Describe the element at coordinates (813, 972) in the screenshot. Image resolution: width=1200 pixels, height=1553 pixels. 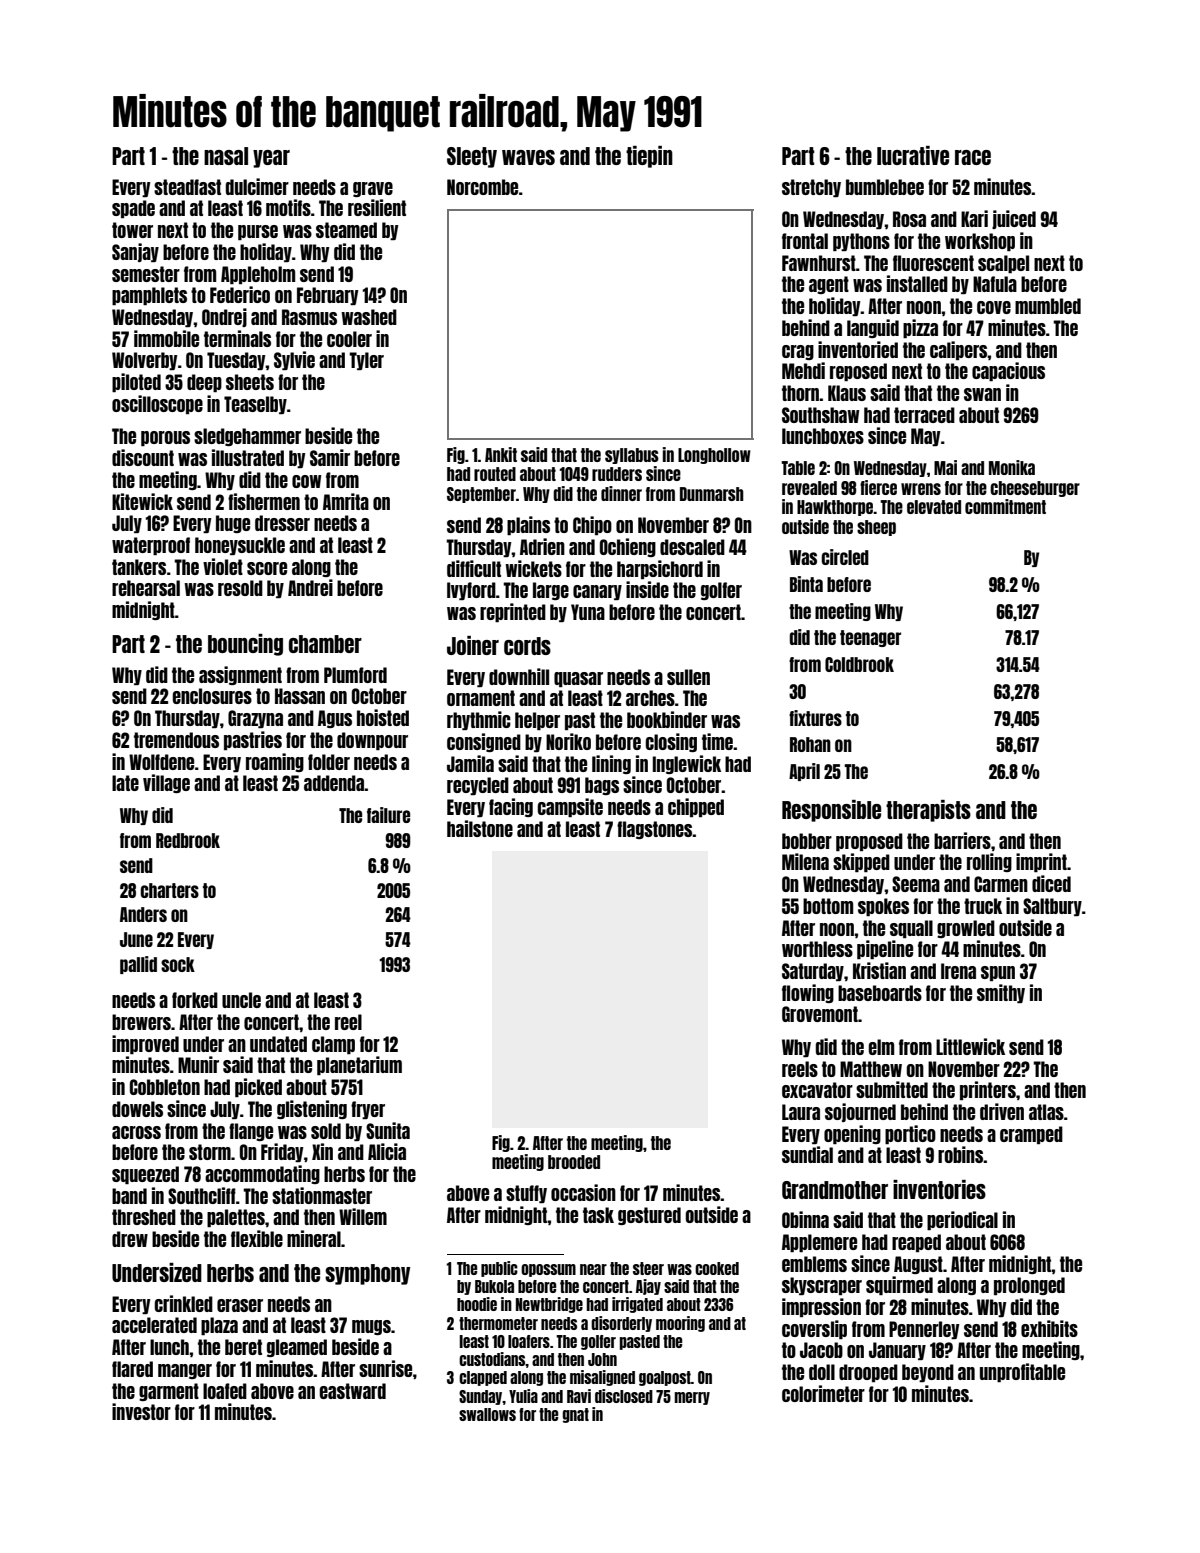
I see `Saturday` at that location.
